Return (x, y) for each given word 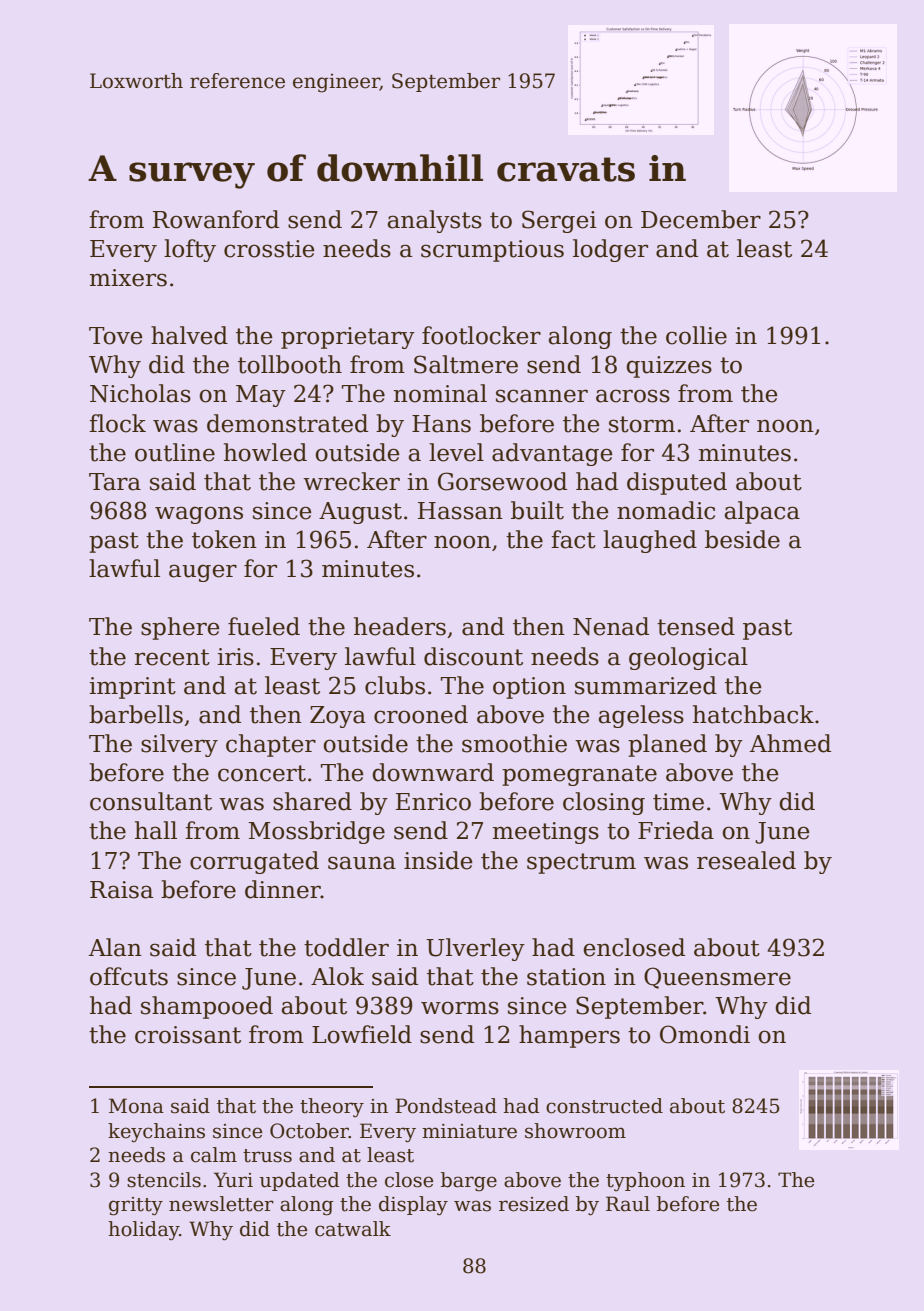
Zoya (338, 717)
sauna (362, 863)
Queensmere (717, 978)
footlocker (481, 335)
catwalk (353, 1229)
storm (642, 424)
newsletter (221, 1204)
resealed (746, 860)
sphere (180, 628)
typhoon (645, 1181)
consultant (151, 801)
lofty (190, 250)
